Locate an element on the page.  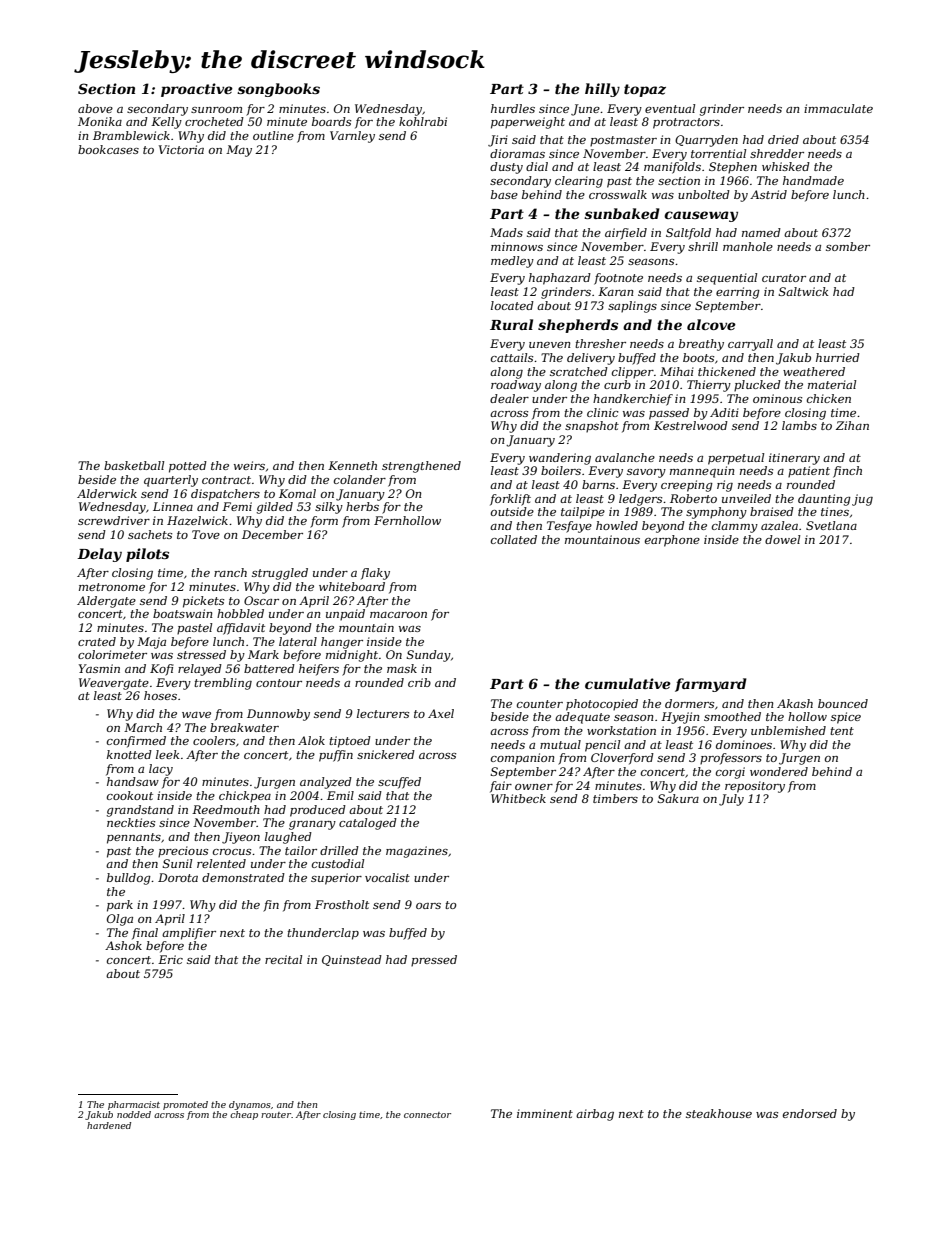
curator is located at coordinates (784, 278).
